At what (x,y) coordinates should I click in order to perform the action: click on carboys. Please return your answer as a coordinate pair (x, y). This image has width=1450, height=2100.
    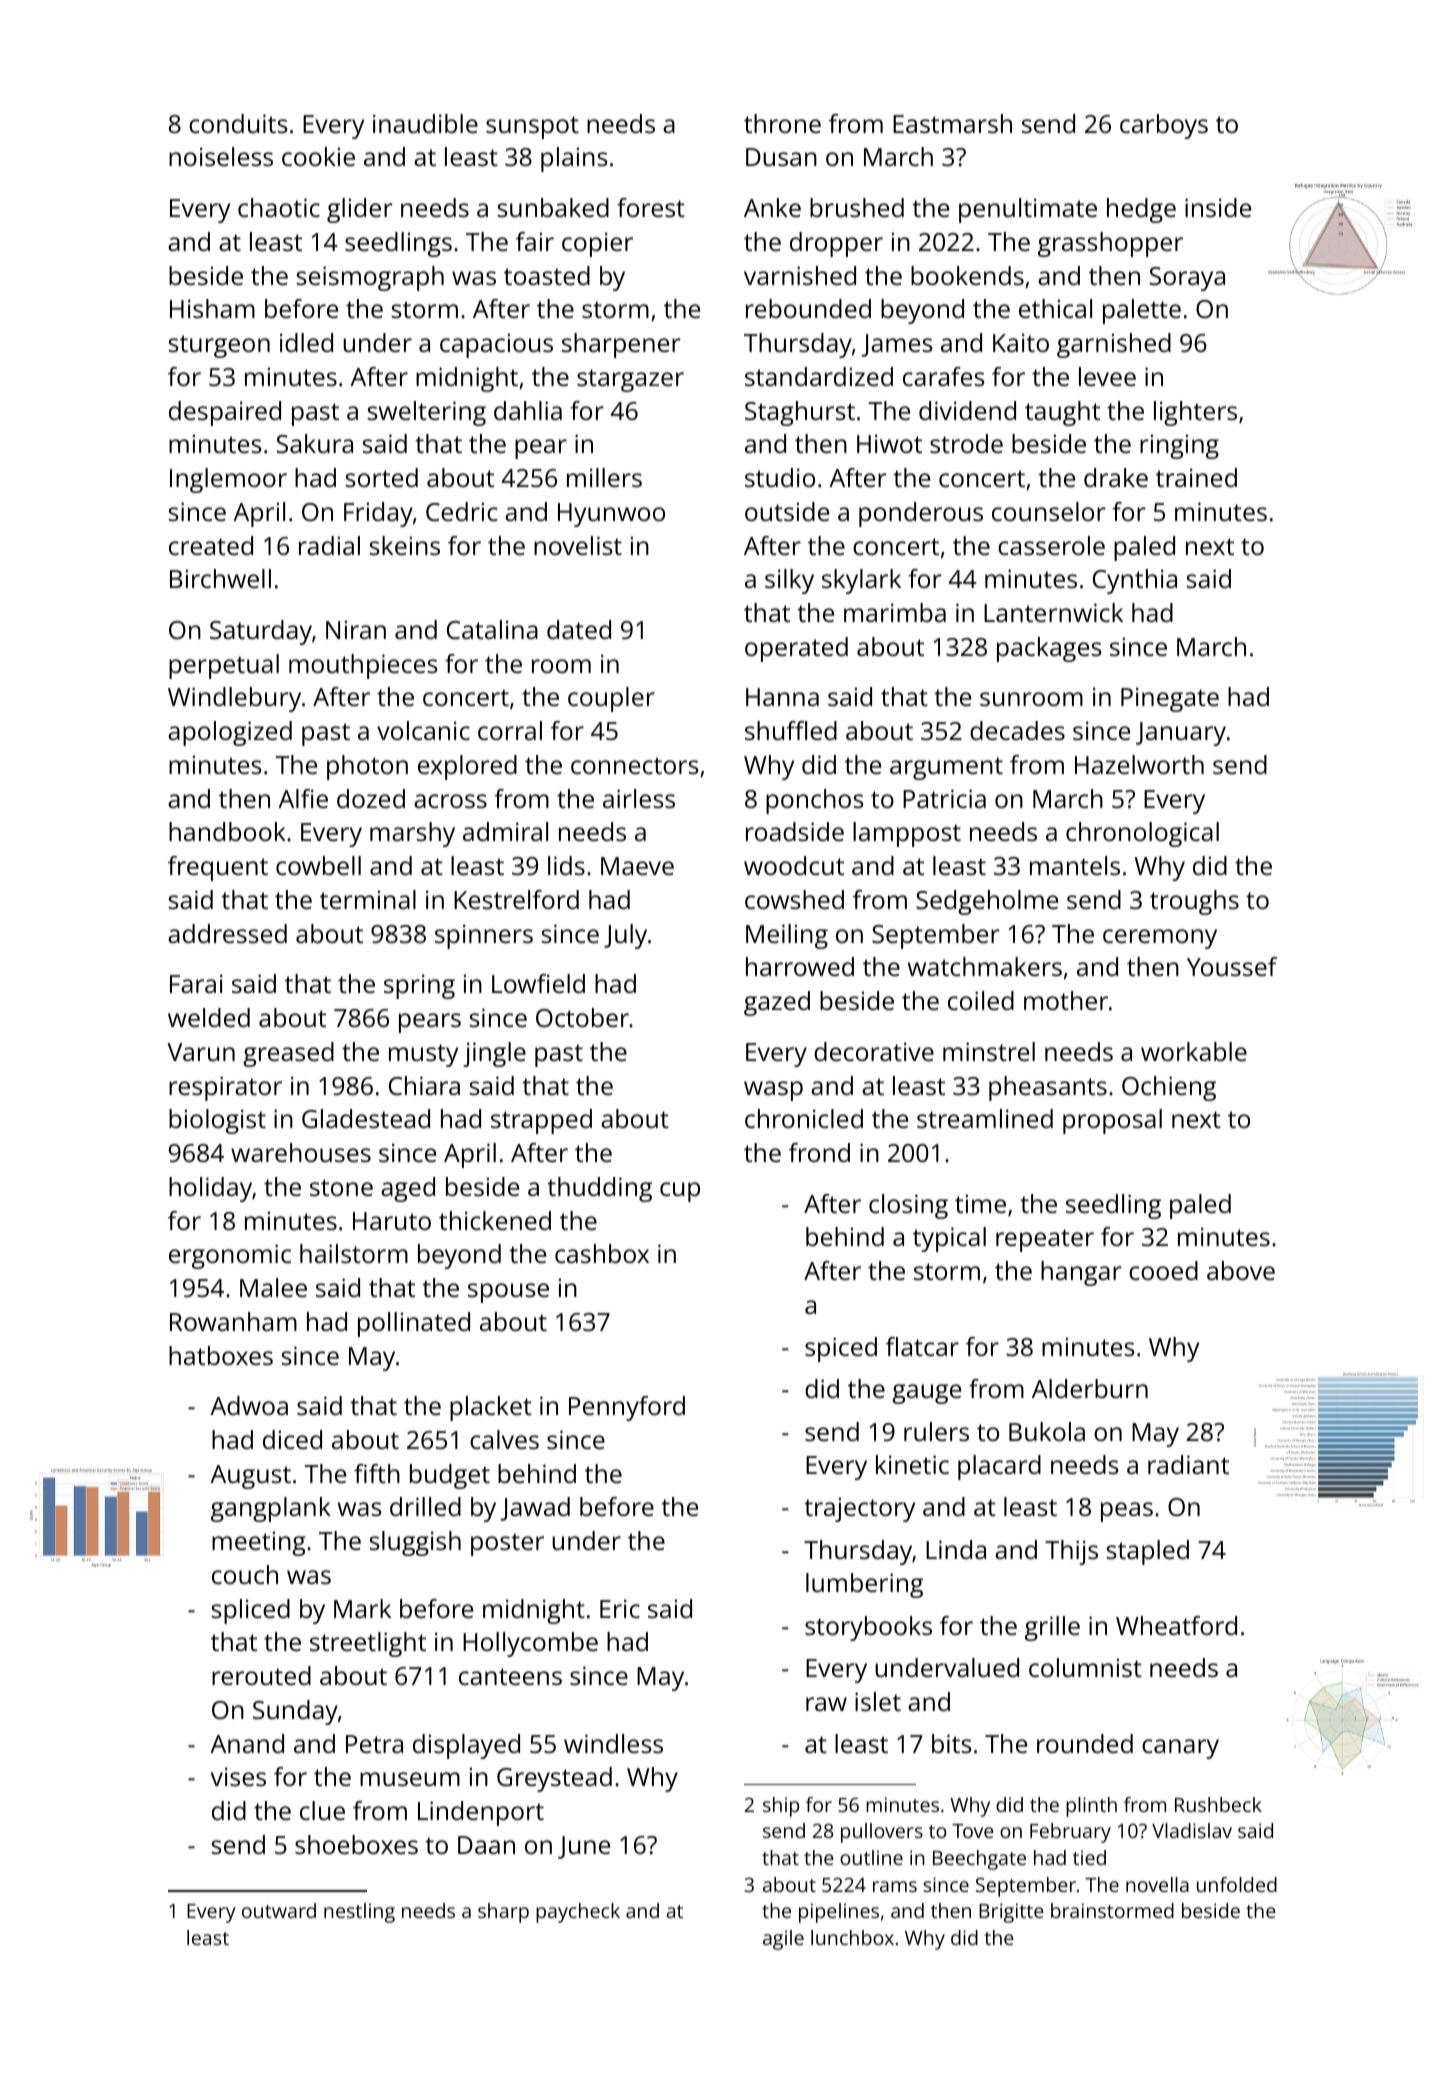
    Looking at the image, I should click on (1164, 126).
